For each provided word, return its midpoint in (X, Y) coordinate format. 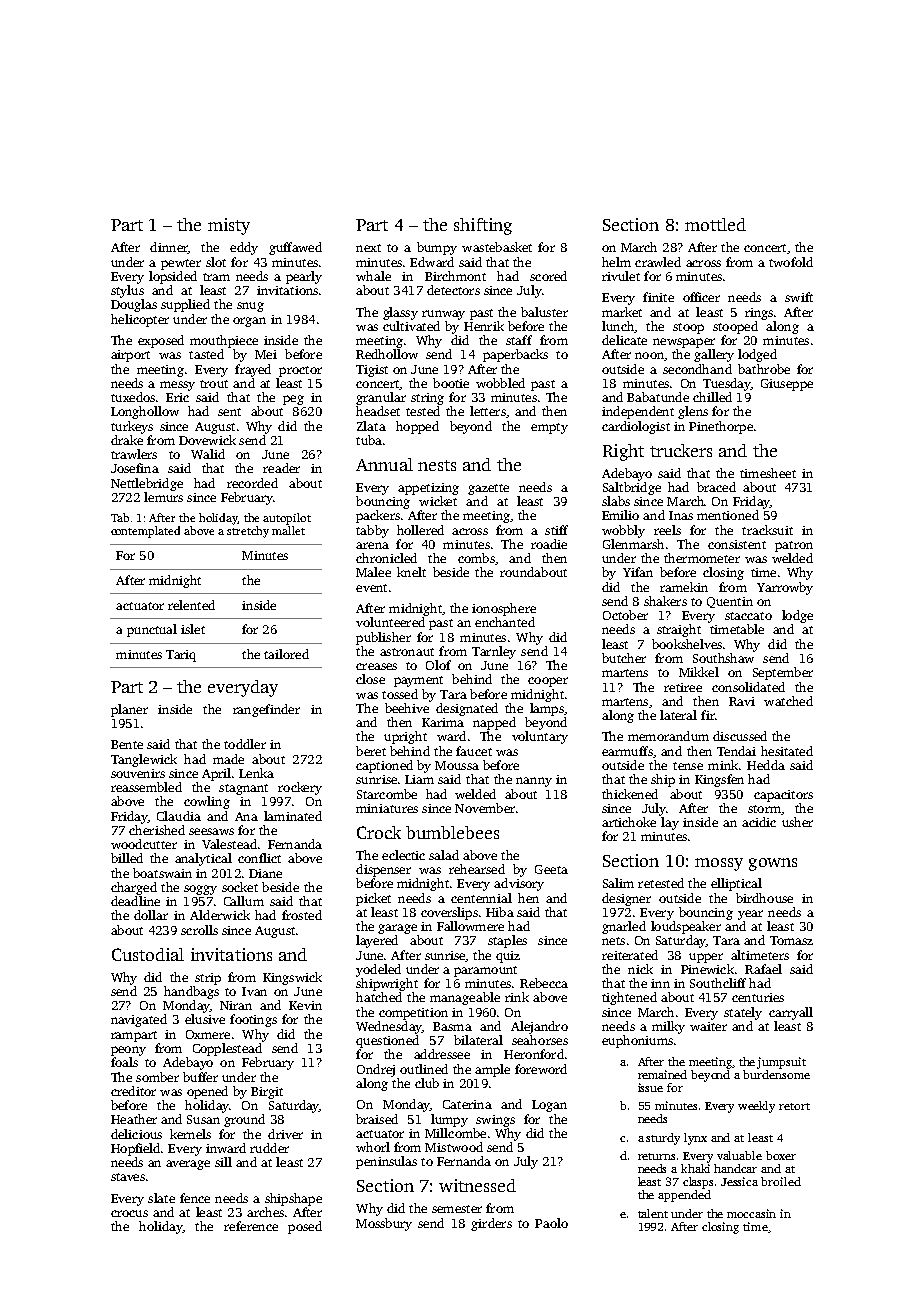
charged (134, 888)
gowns (773, 864)
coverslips (449, 913)
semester (457, 1209)
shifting (483, 226)
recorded (252, 483)
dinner (169, 248)
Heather (134, 1119)
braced (716, 487)
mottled (715, 224)
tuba (369, 440)
